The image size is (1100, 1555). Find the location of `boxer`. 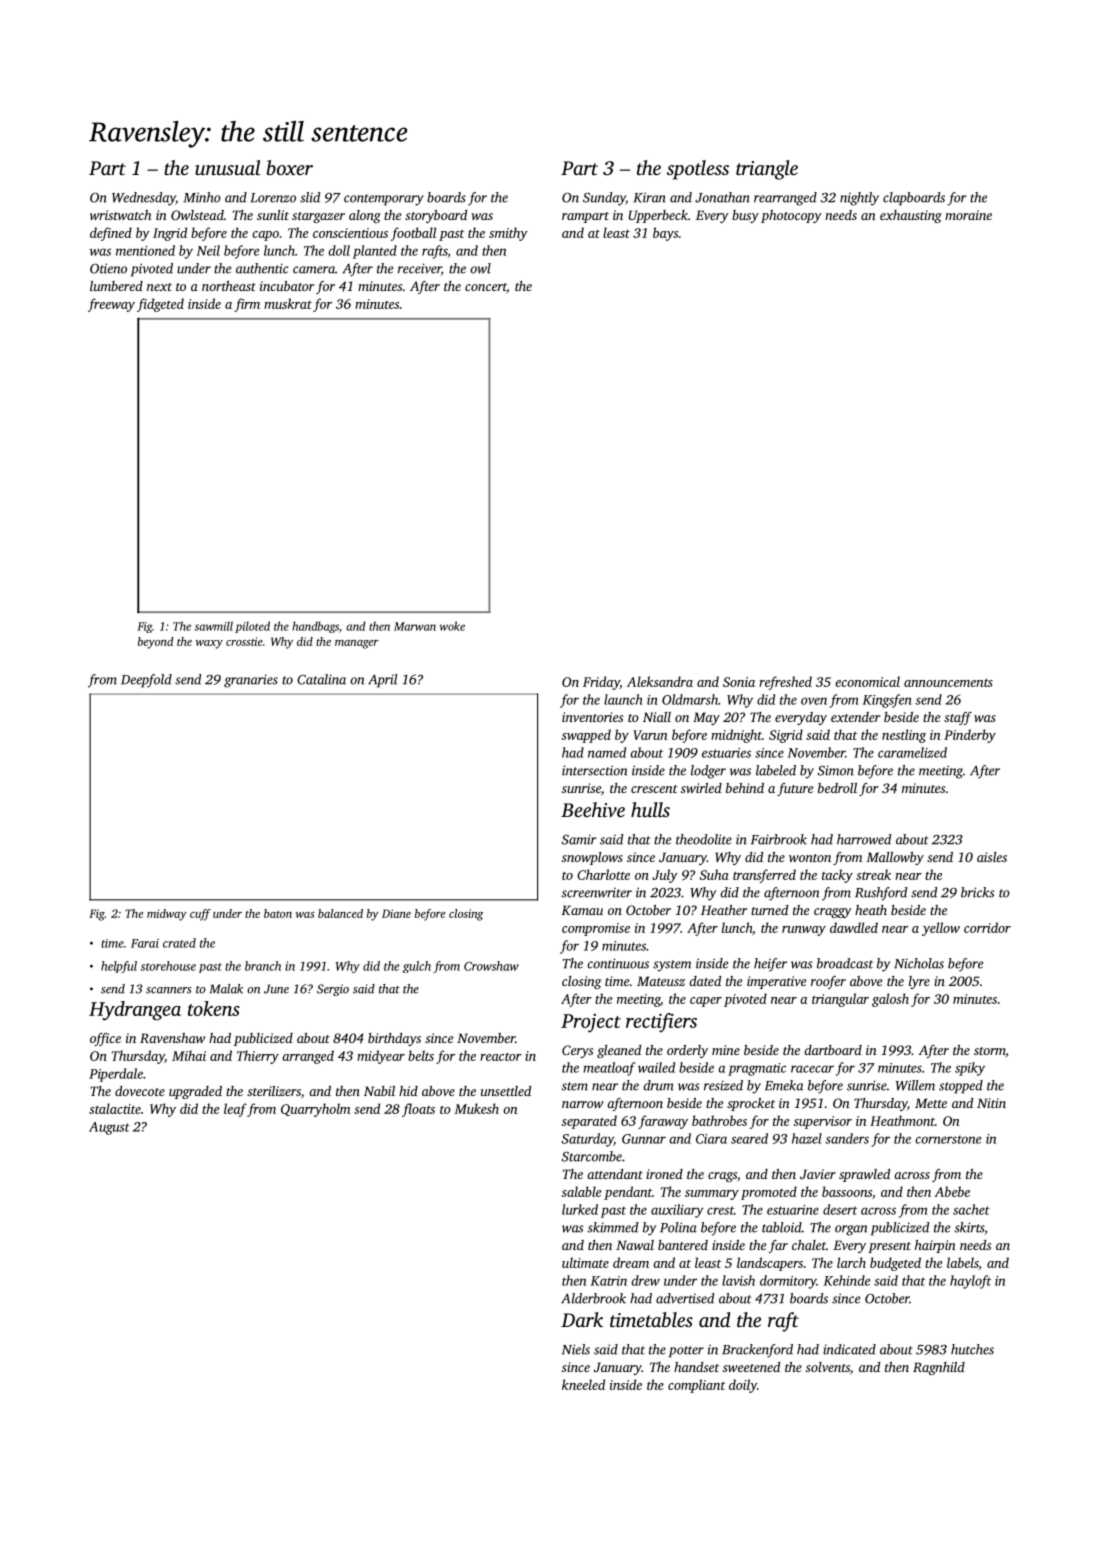

boxer is located at coordinates (290, 167).
